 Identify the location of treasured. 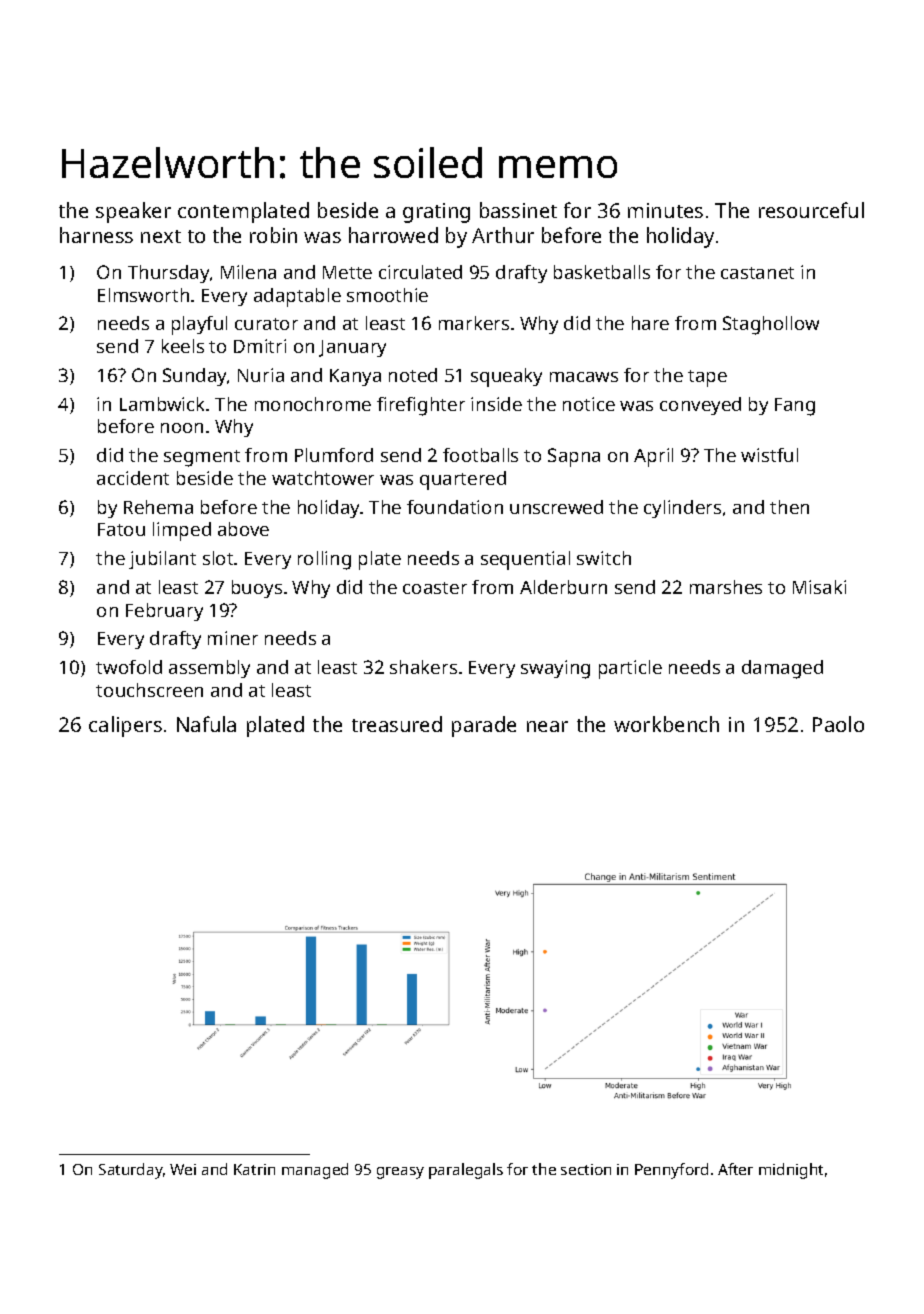
(397, 724).
